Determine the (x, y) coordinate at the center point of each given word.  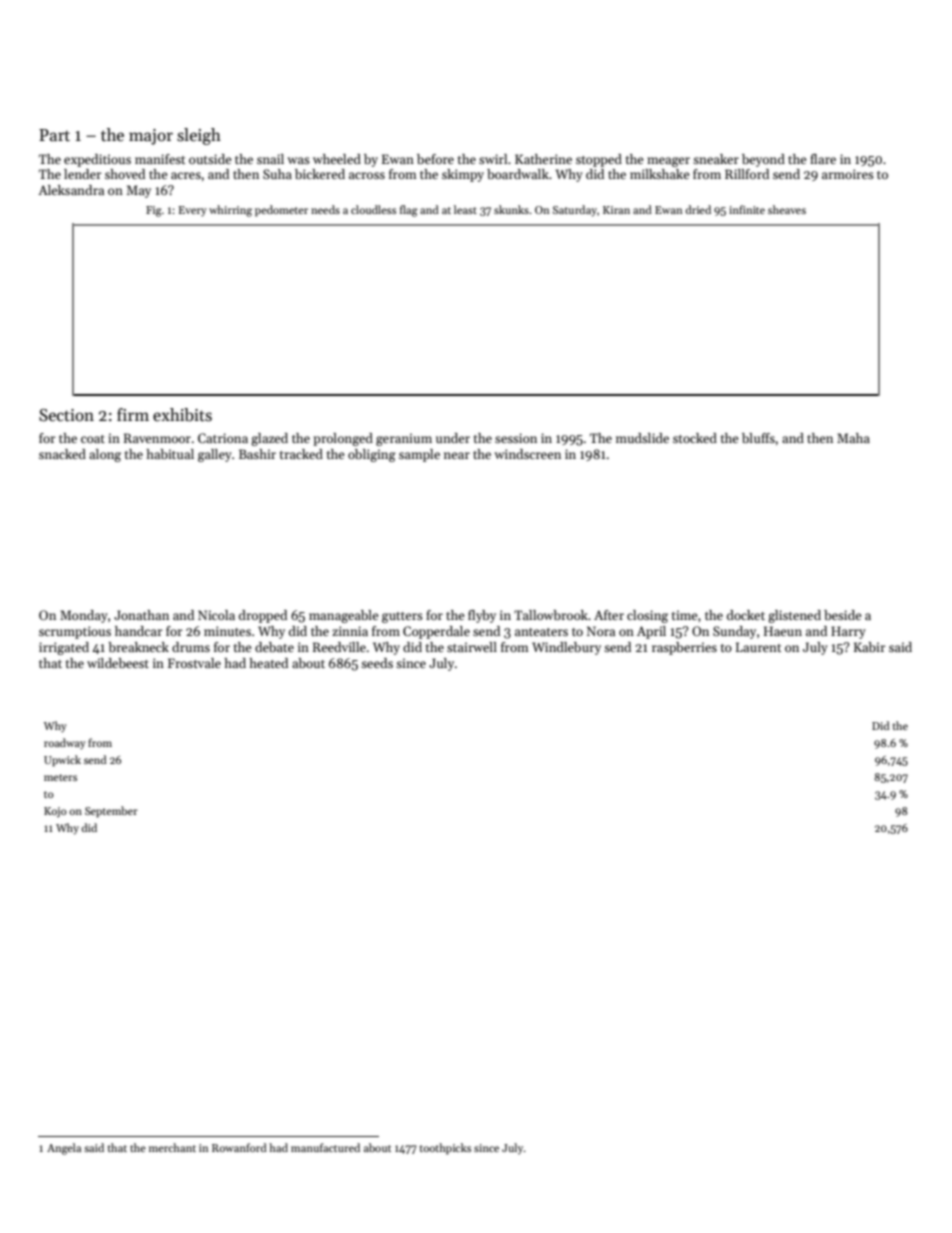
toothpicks (445, 1149)
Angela (64, 1149)
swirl (493, 159)
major (151, 137)
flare (823, 159)
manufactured (325, 1147)
